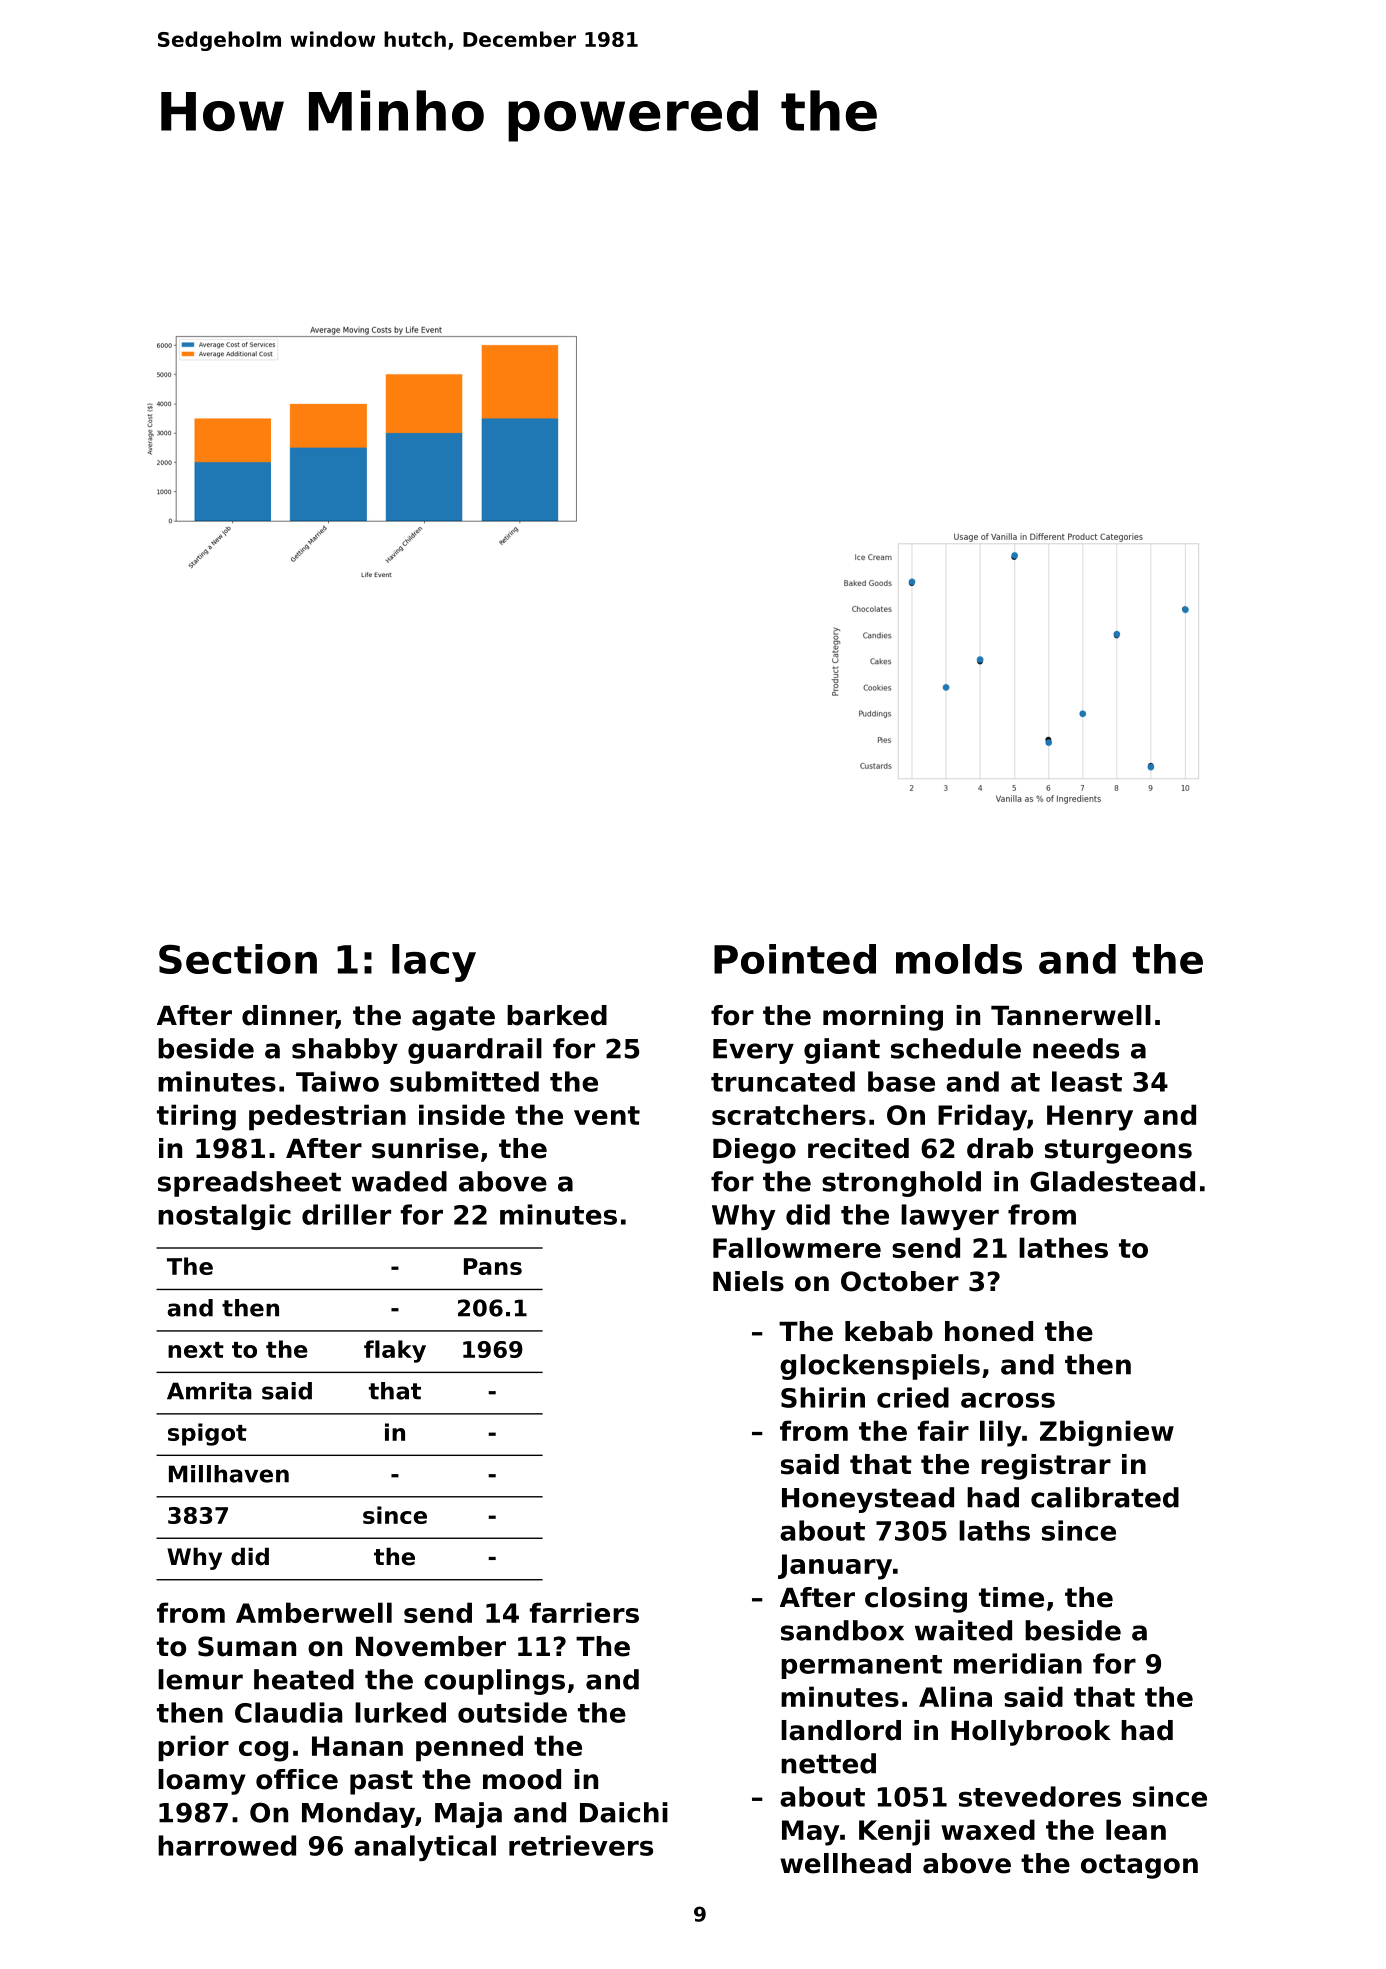  Describe the element at coordinates (1139, 1866) in the screenshot. I see `octagon` at that location.
